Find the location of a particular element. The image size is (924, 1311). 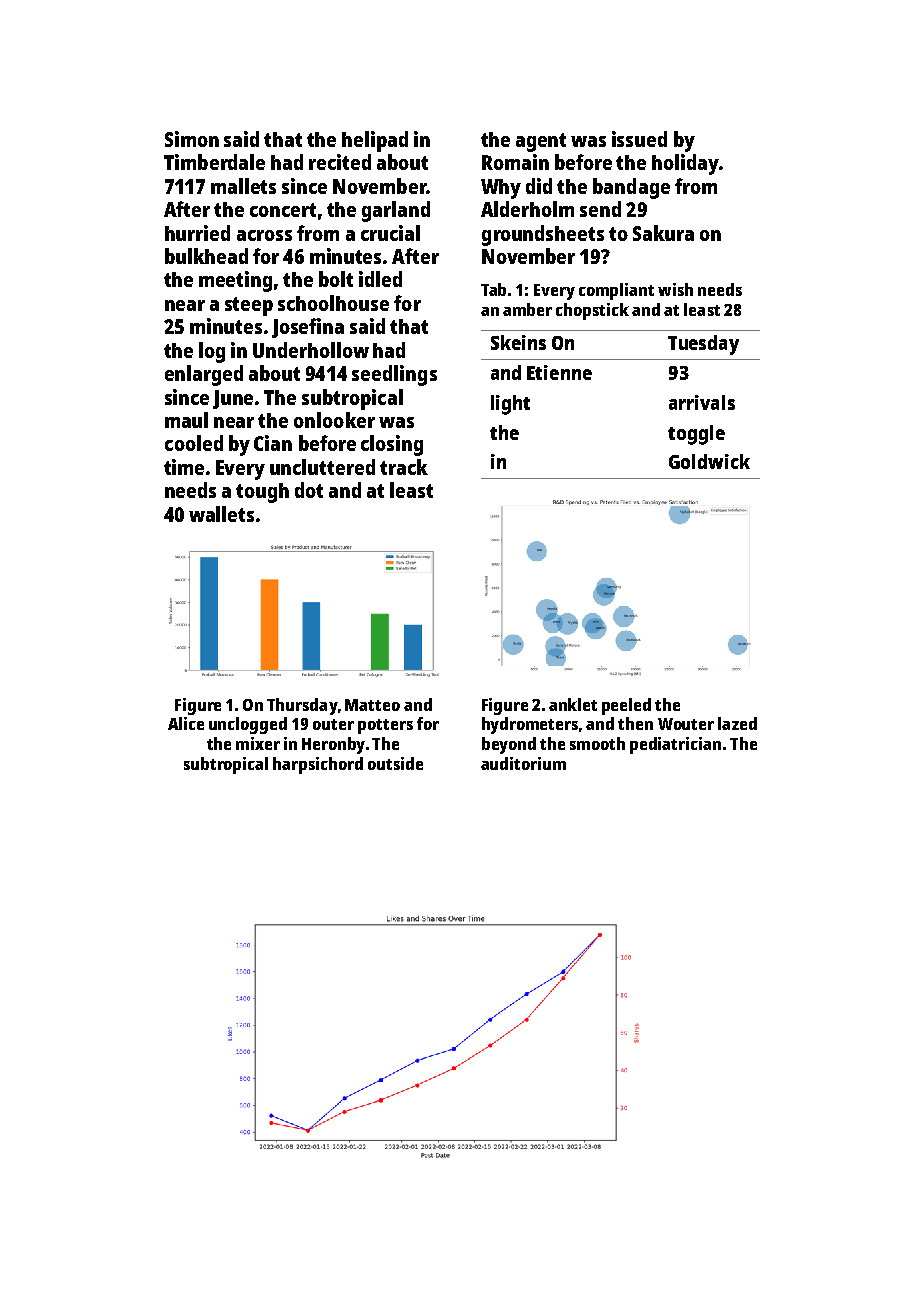

holiday is located at coordinates (685, 164).
